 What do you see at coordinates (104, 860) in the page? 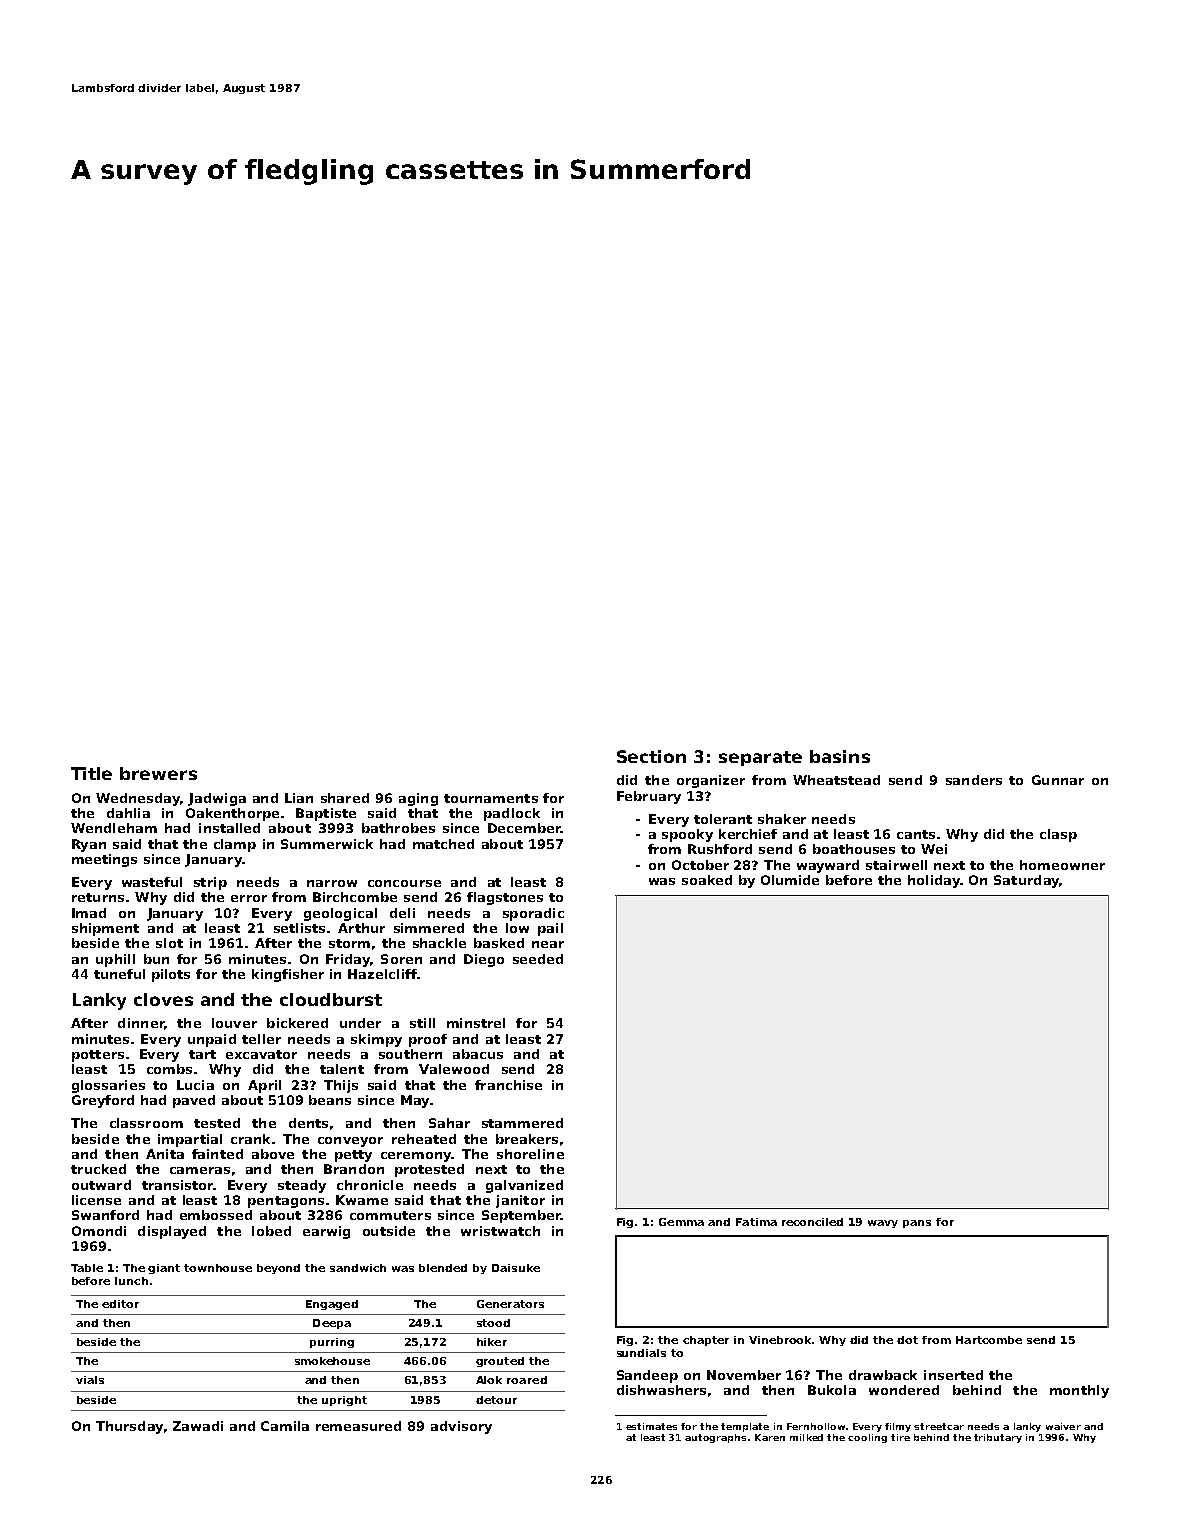
I see `meetings` at bounding box center [104, 860].
